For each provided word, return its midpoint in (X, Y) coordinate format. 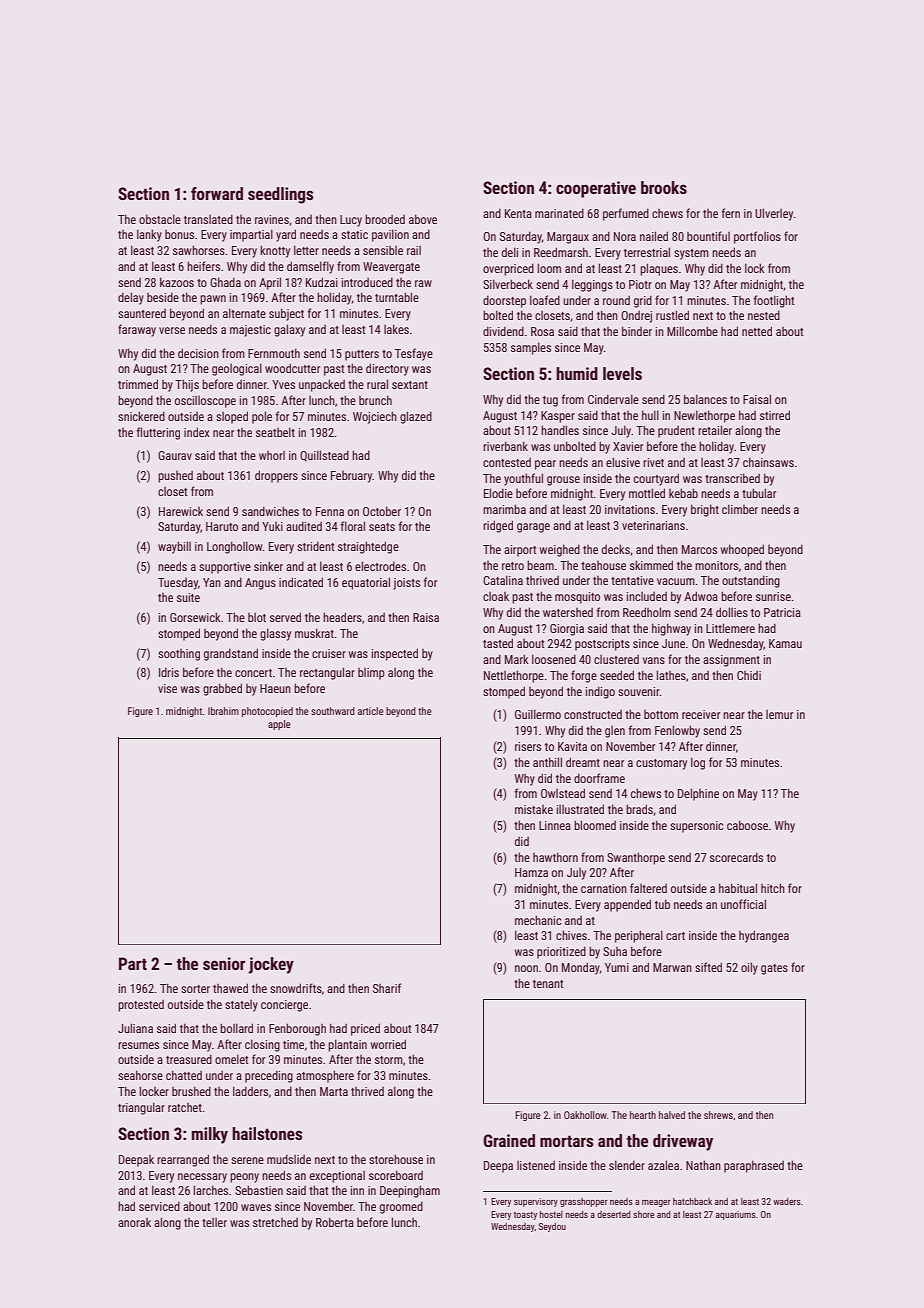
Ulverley (774, 214)
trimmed (138, 384)
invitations (630, 509)
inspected (395, 654)
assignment (731, 661)
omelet (231, 1059)
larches (211, 1190)
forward (217, 193)
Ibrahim (223, 711)
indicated (301, 582)
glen (615, 732)
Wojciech (375, 417)
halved (672, 1115)
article (371, 711)
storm (389, 1060)
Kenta (518, 213)
